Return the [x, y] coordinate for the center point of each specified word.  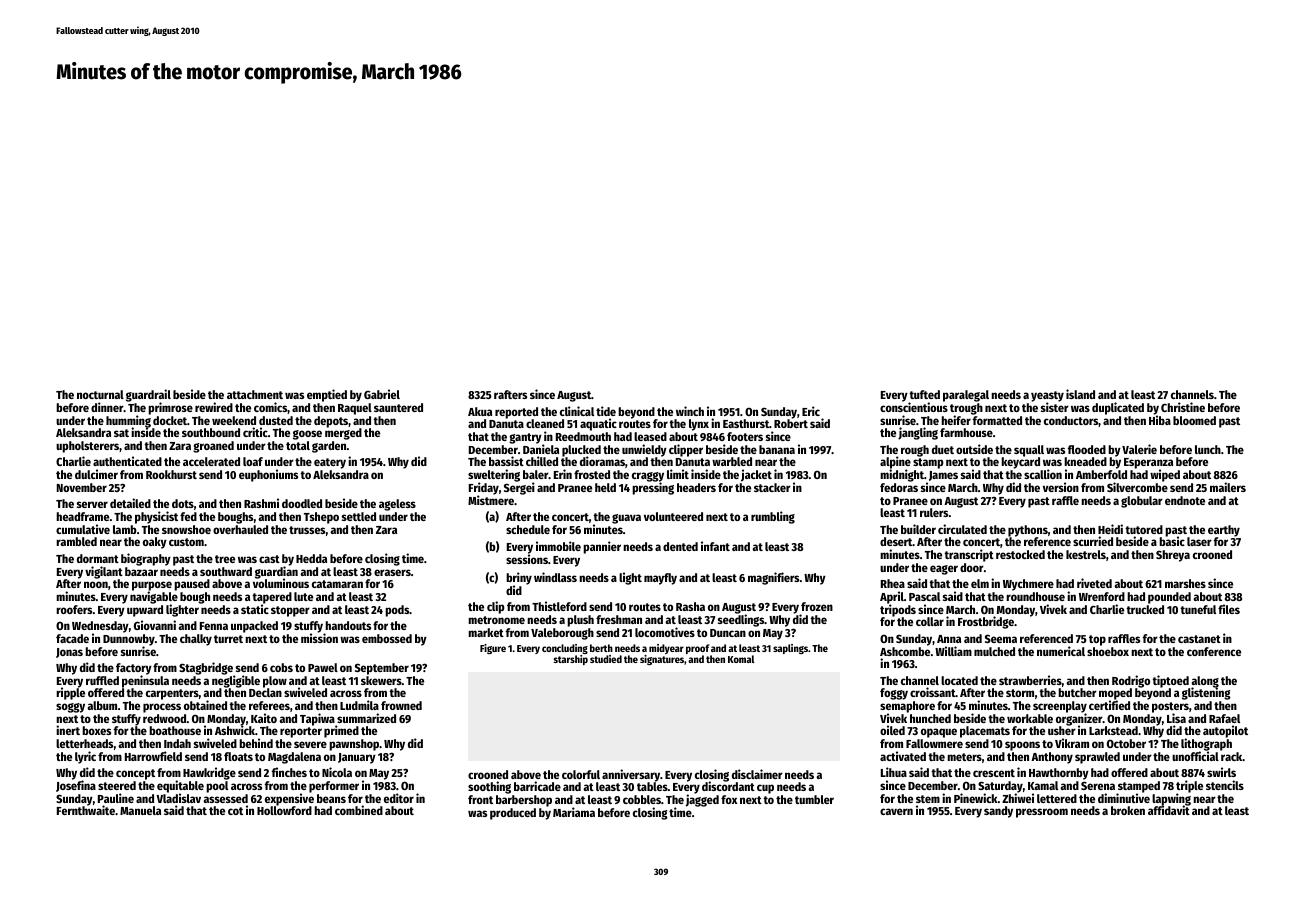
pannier [602, 547]
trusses [307, 530]
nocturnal [100, 394]
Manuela [140, 810]
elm [980, 583]
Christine [1183, 407]
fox [729, 799]
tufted [924, 394]
